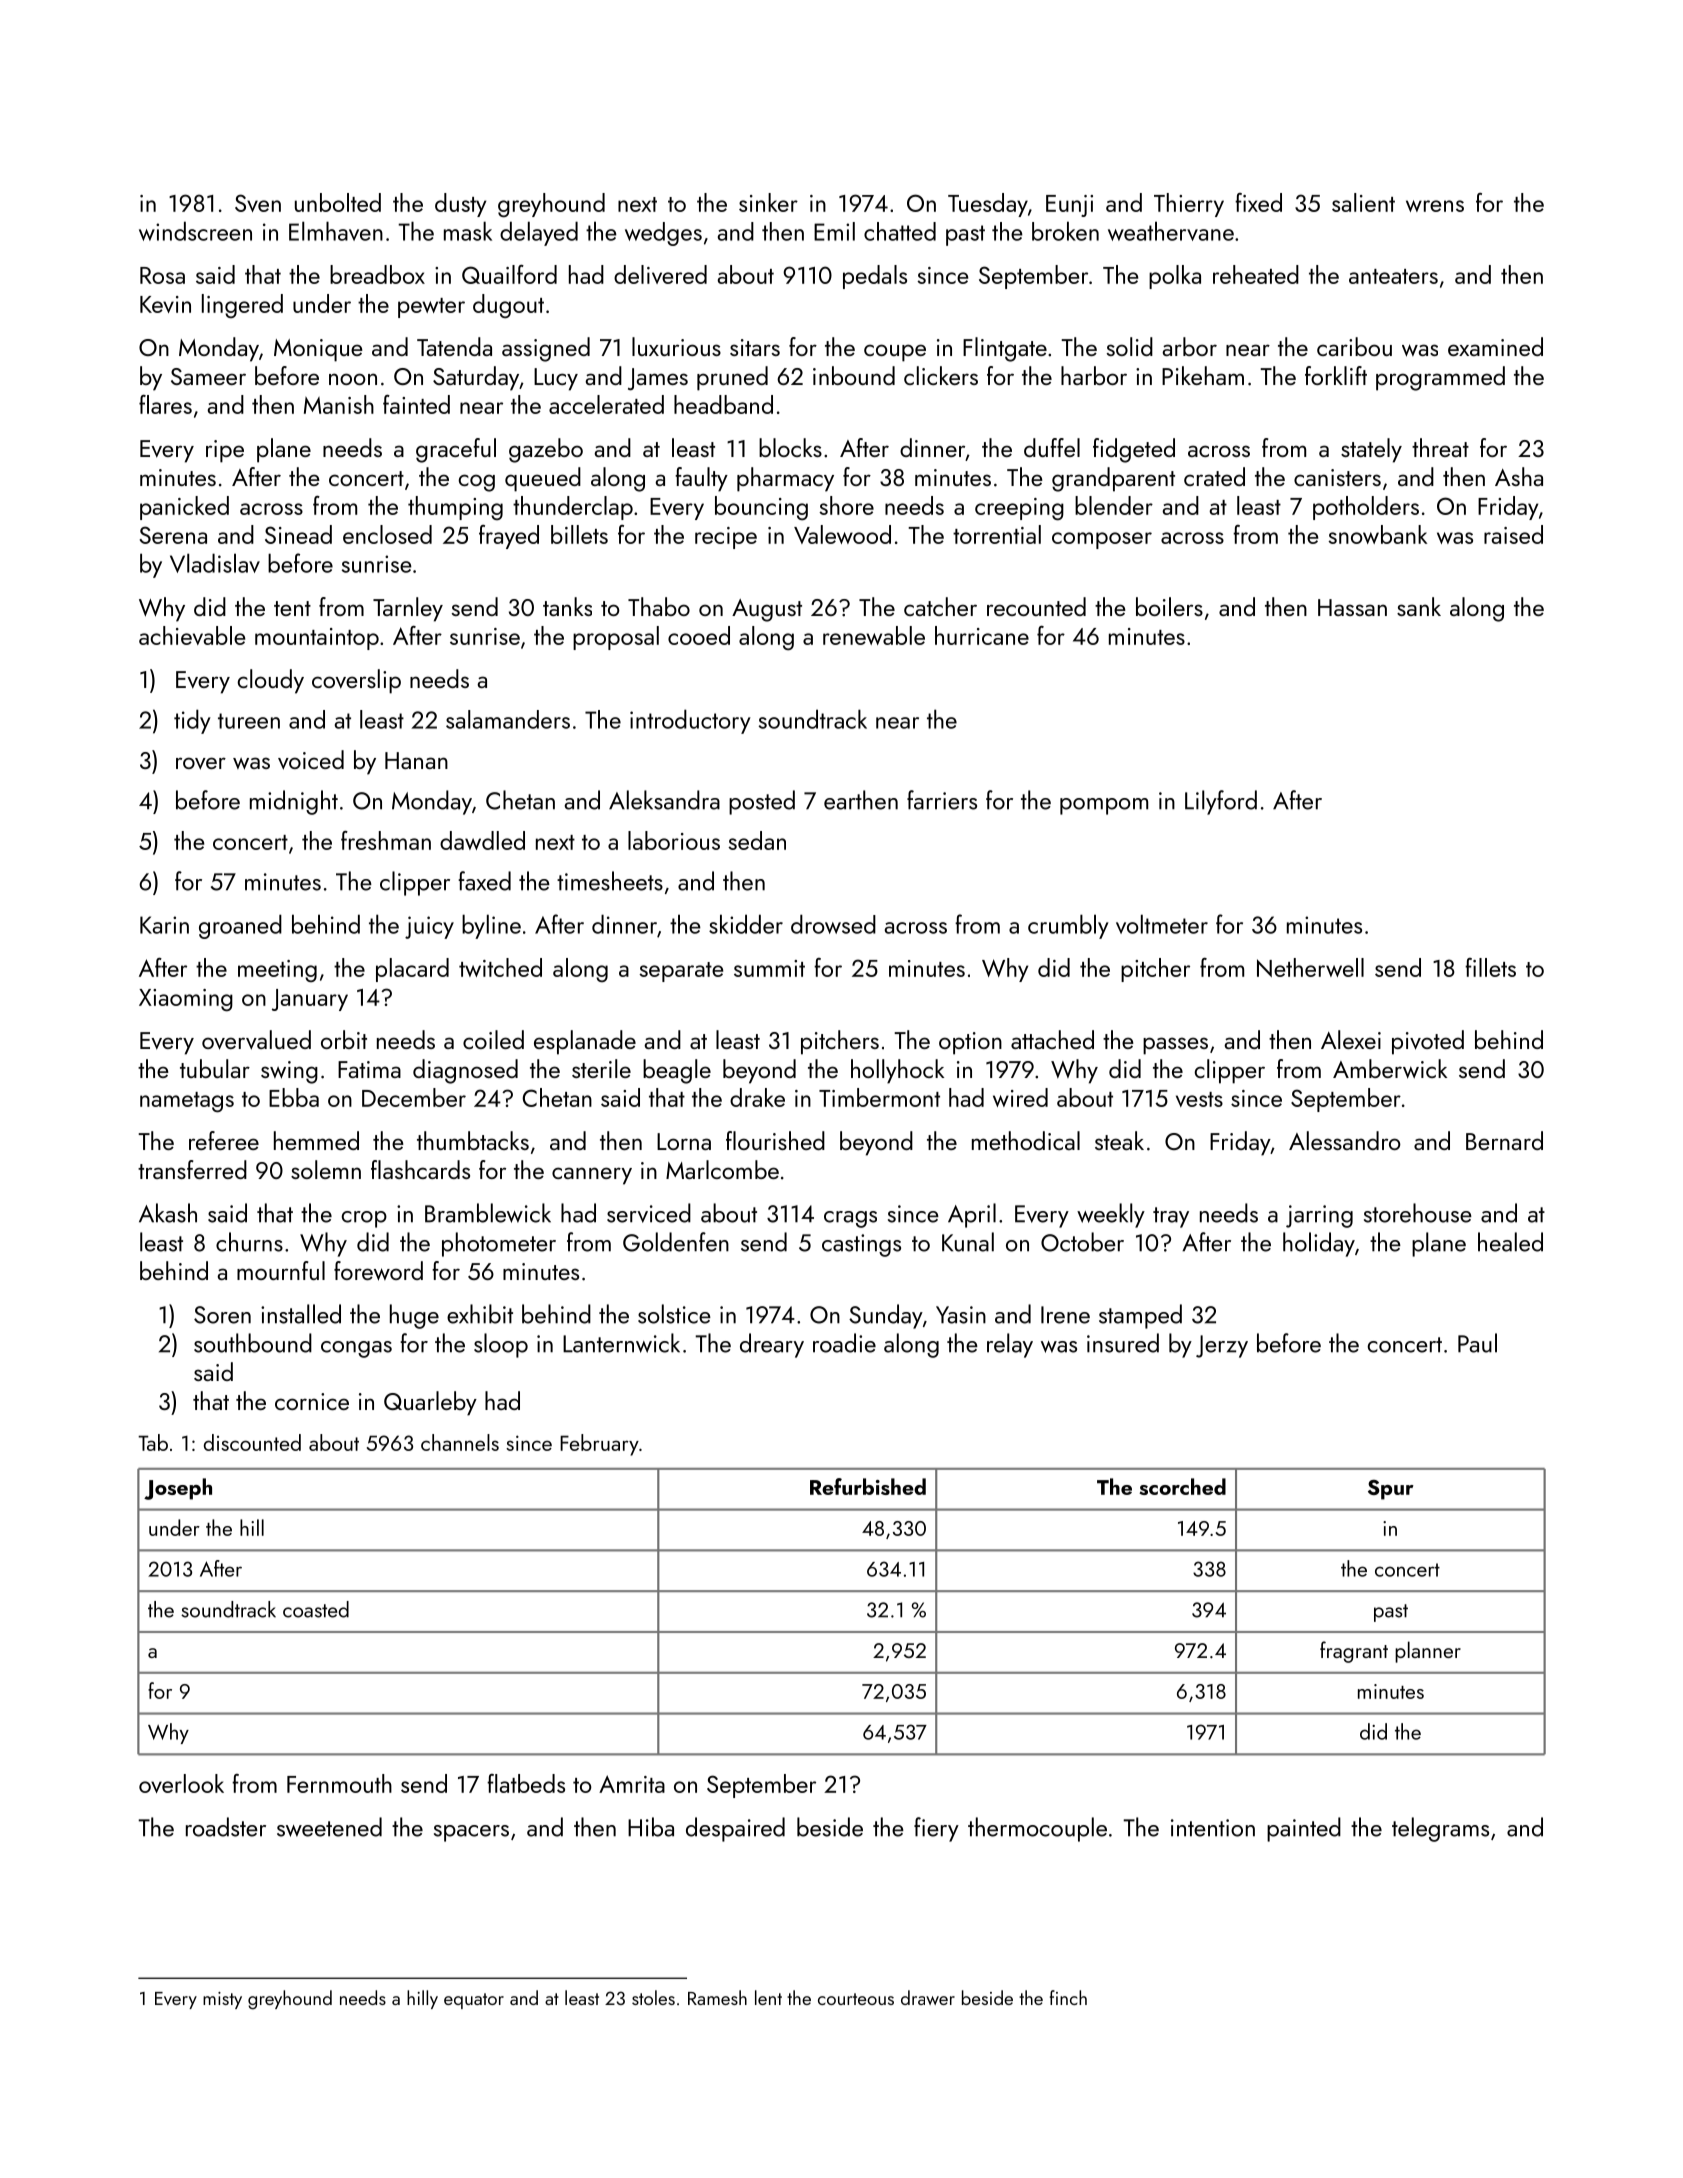  Describe the element at coordinates (1221, 802) in the screenshot. I see `Lilyford` at that location.
